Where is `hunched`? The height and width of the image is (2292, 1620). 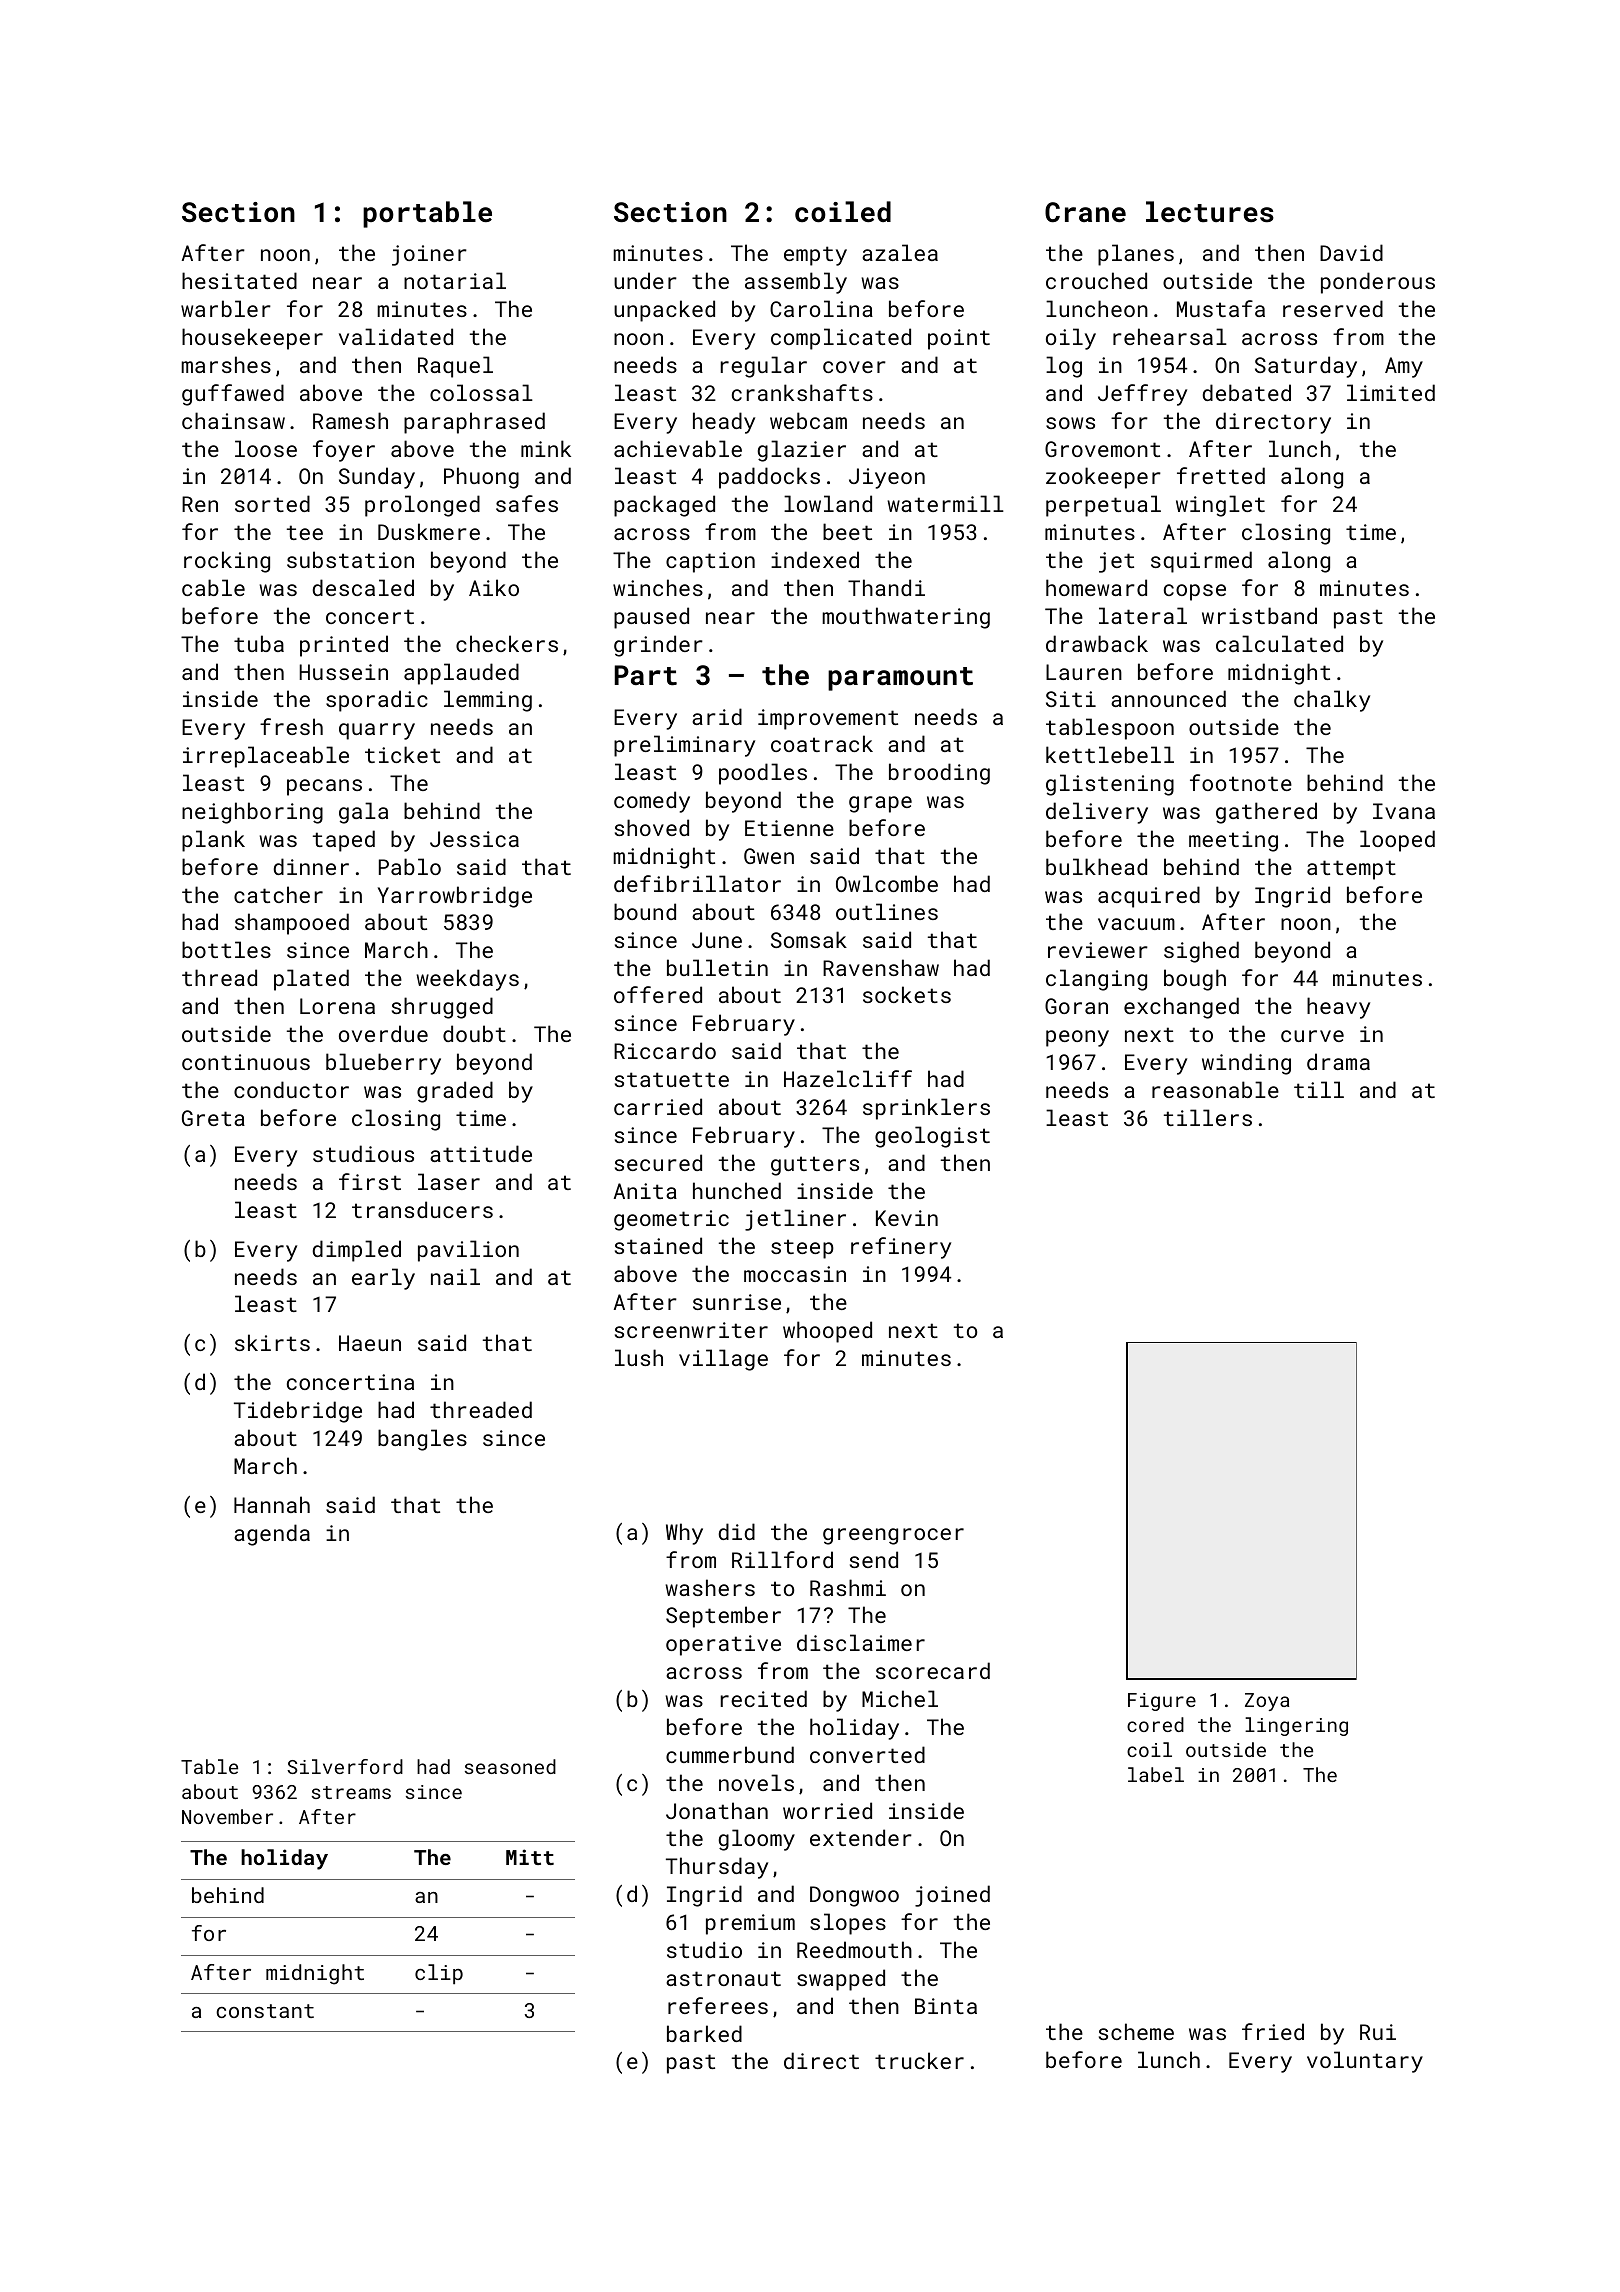
hunched is located at coordinates (737, 1190).
